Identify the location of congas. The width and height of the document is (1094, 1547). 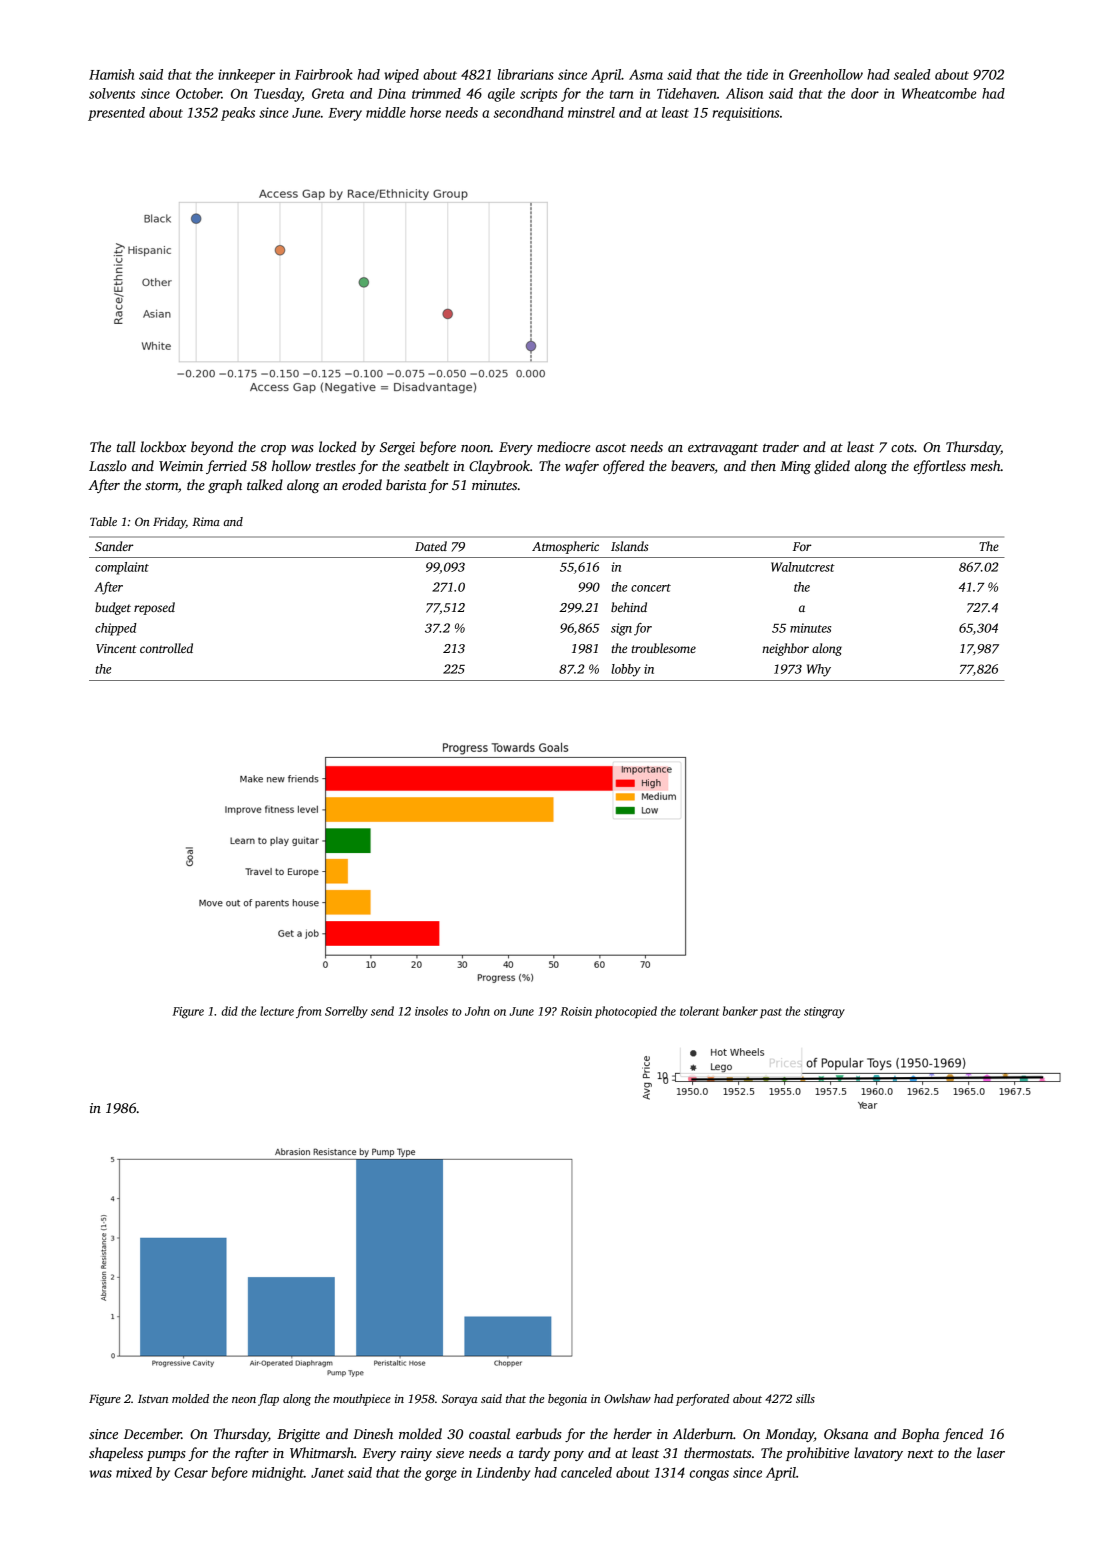
(709, 1475).
